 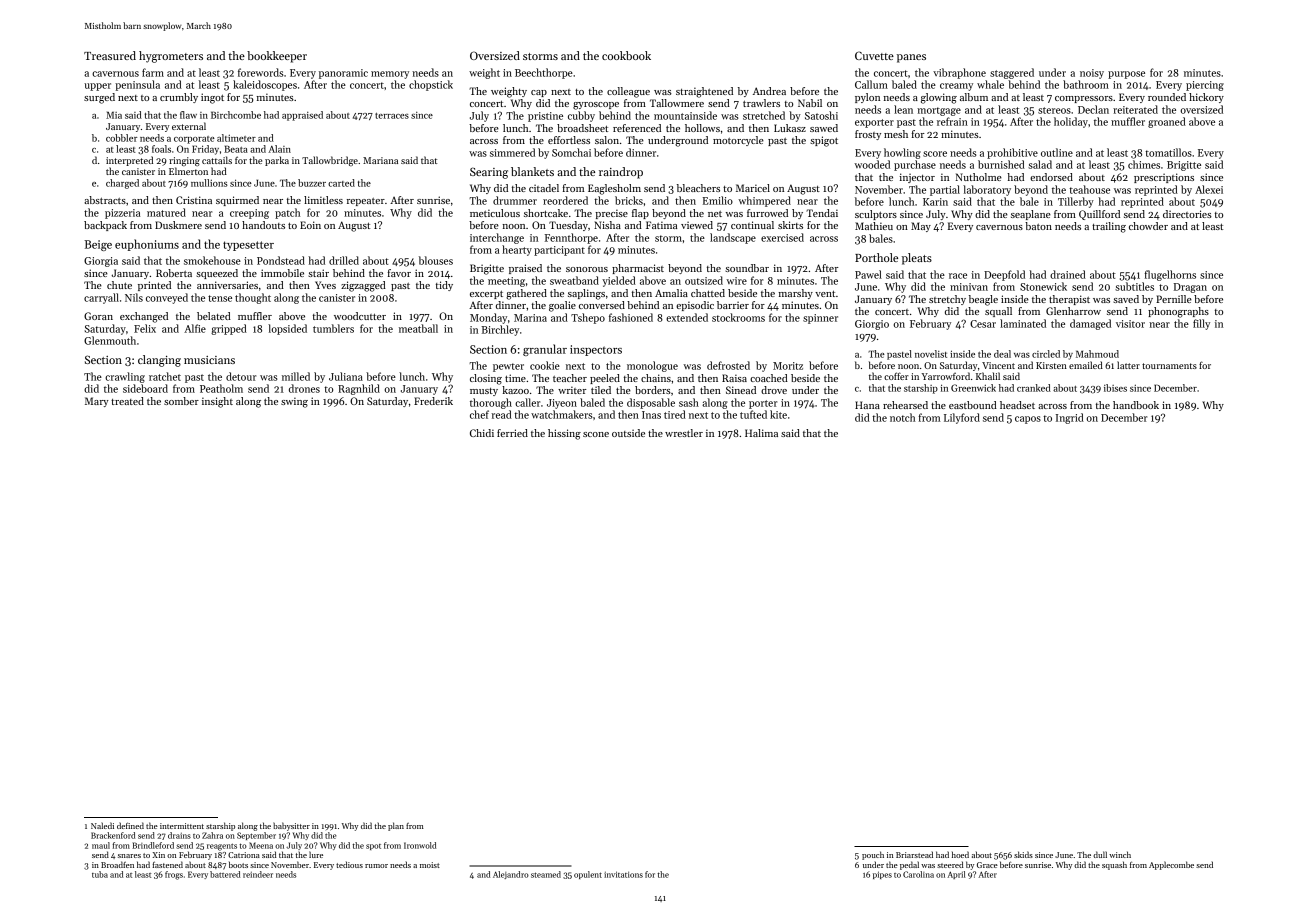 What do you see at coordinates (911, 58) in the document?
I see `panes` at bounding box center [911, 58].
